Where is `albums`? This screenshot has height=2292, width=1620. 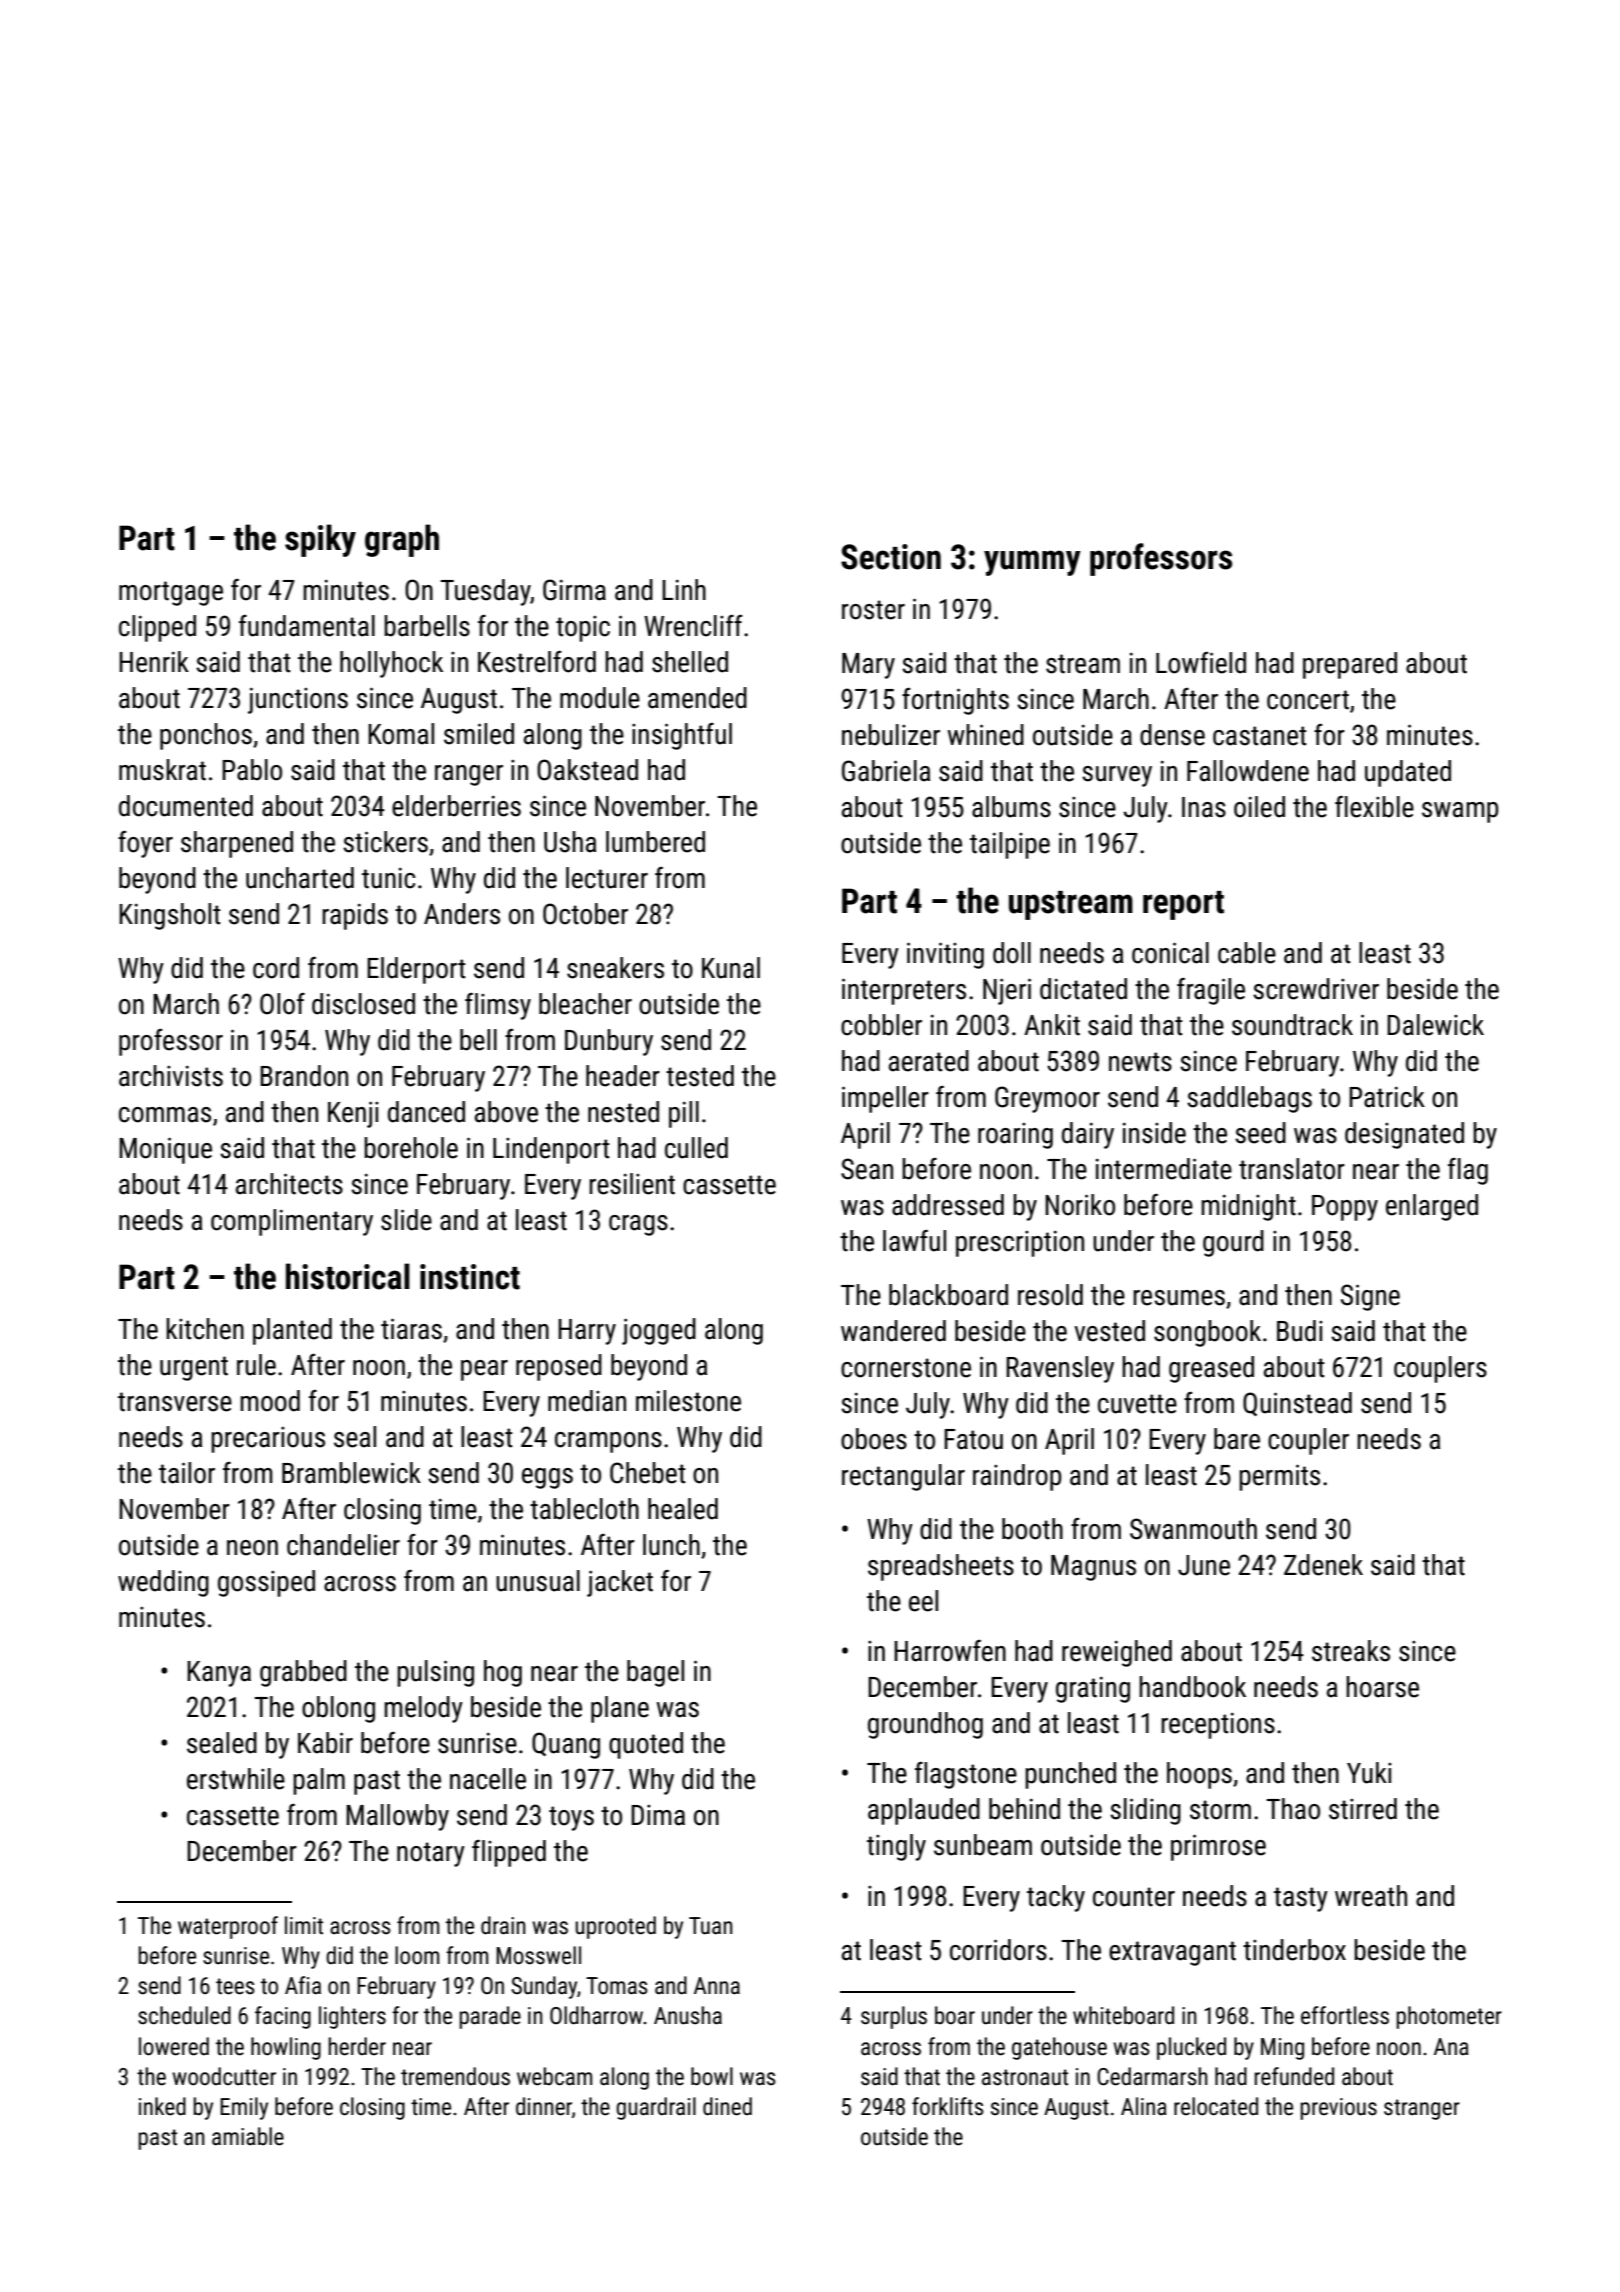 albums is located at coordinates (1011, 807).
